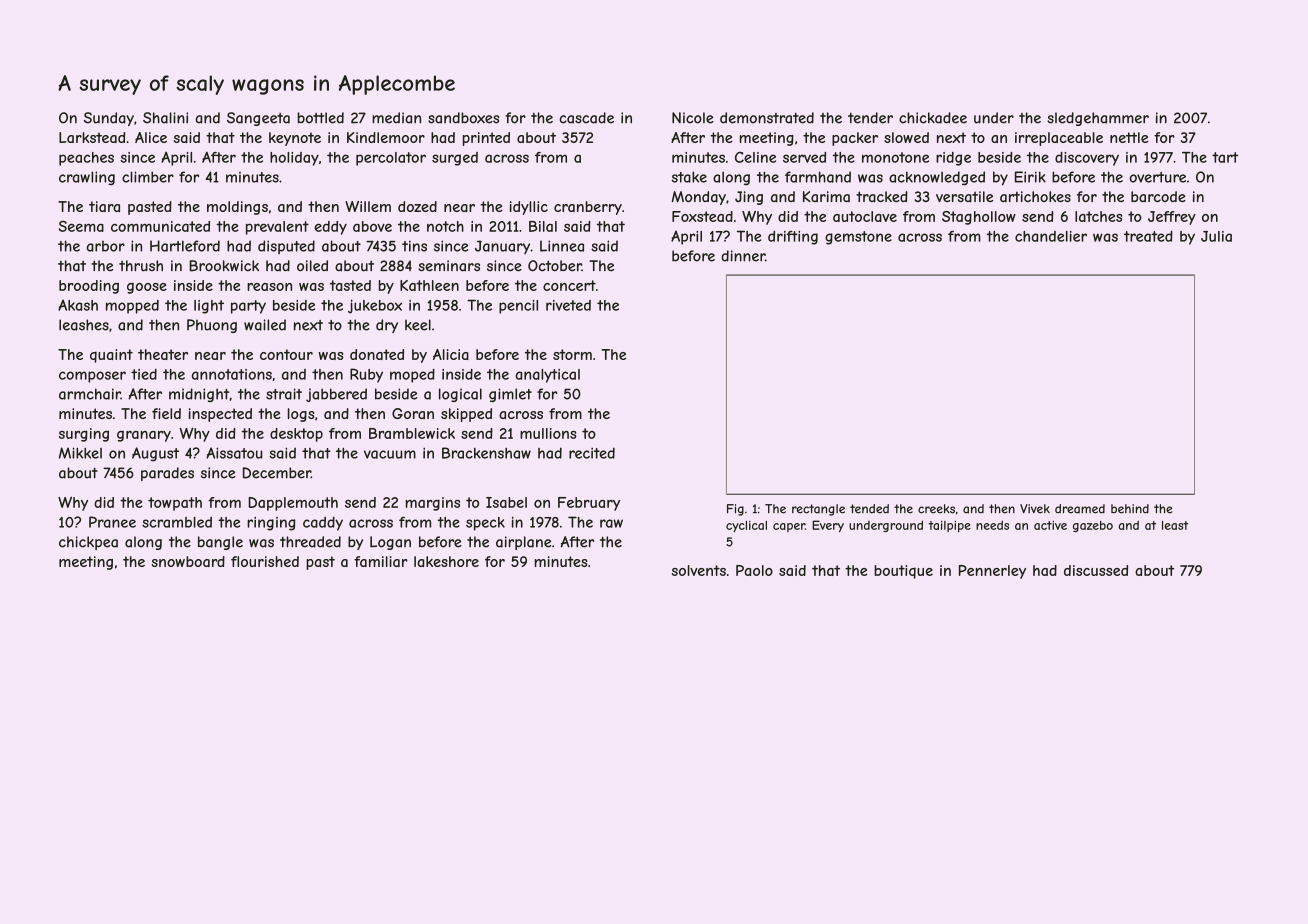  I want to click on storm, so click(572, 354).
